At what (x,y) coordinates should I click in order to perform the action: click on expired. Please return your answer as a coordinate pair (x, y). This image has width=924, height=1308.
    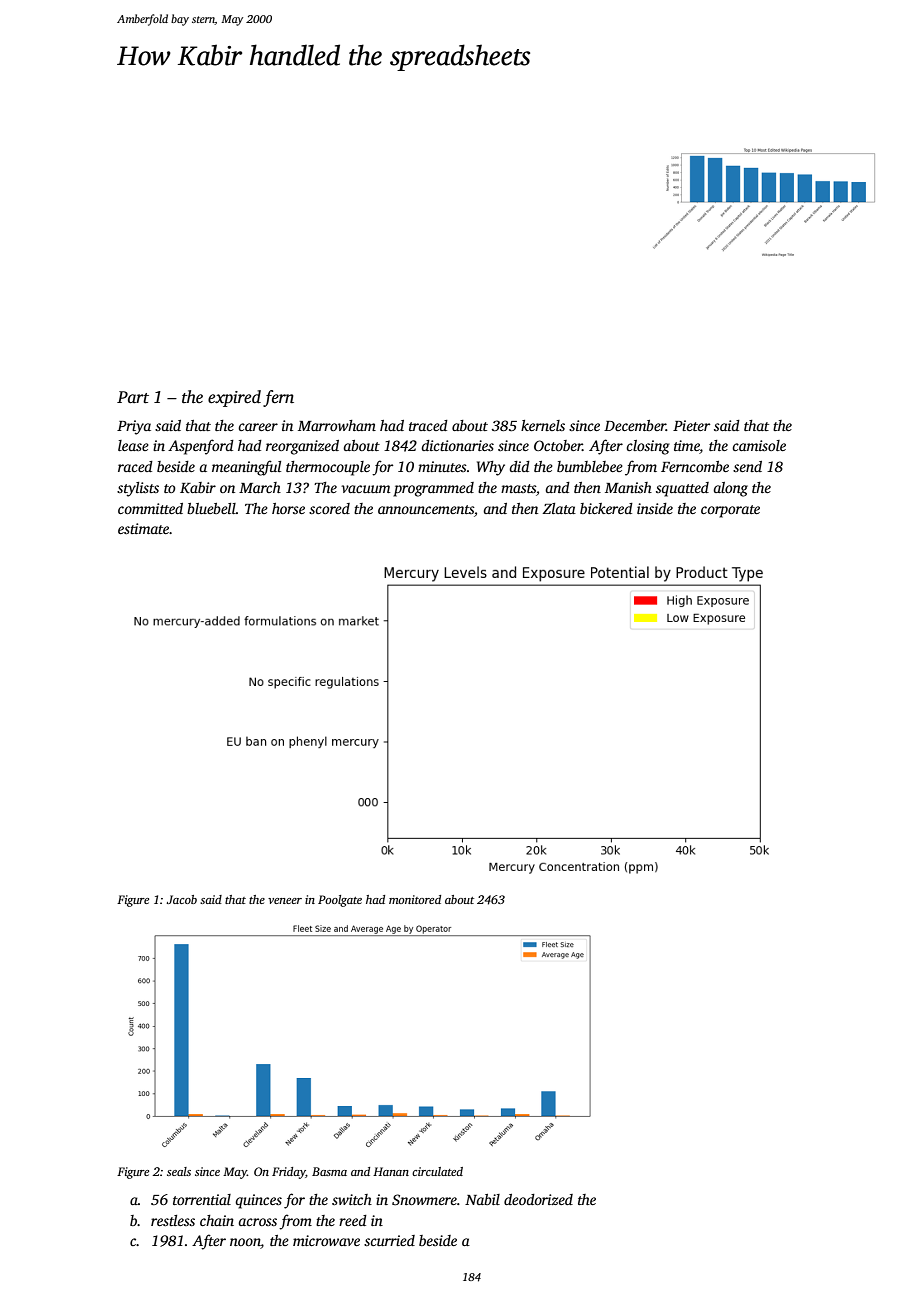
    Looking at the image, I should click on (234, 398).
